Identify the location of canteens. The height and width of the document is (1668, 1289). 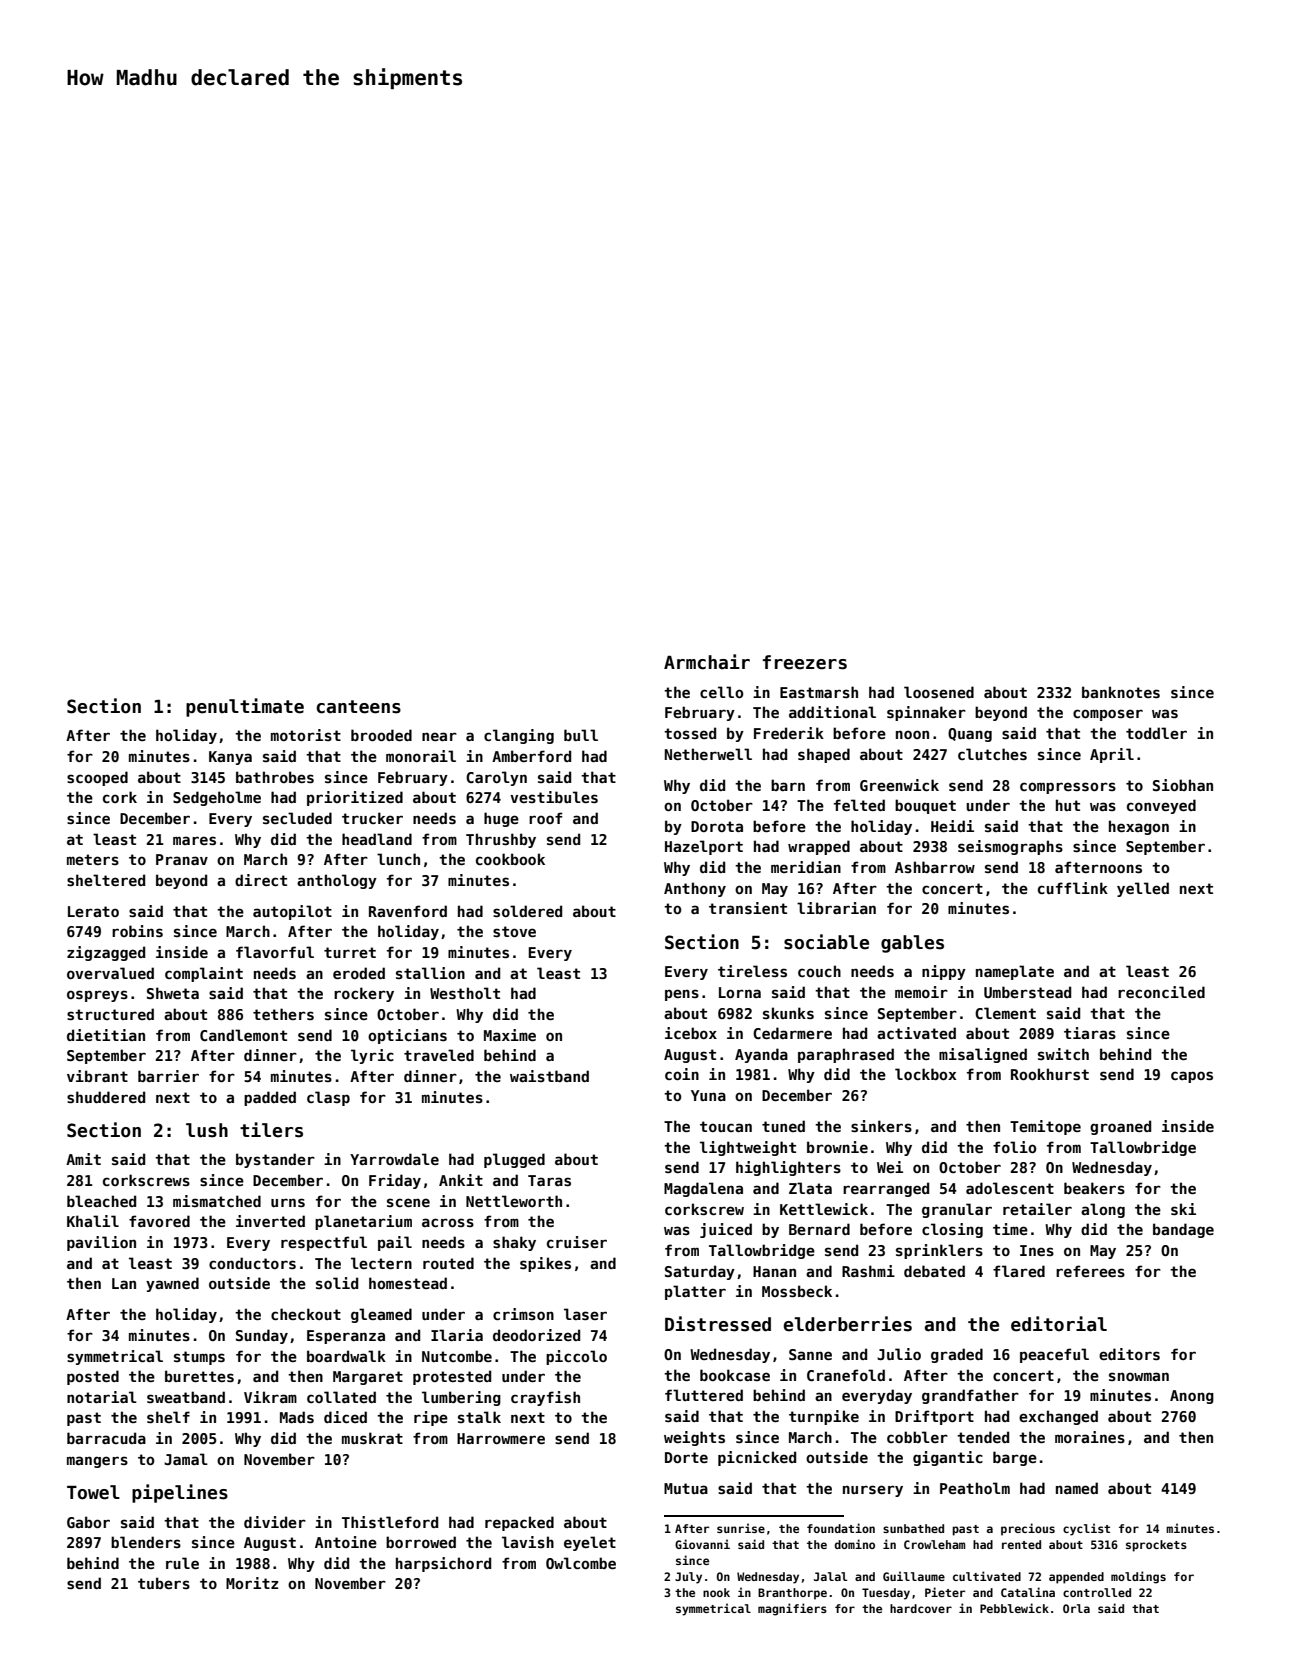
(358, 707).
